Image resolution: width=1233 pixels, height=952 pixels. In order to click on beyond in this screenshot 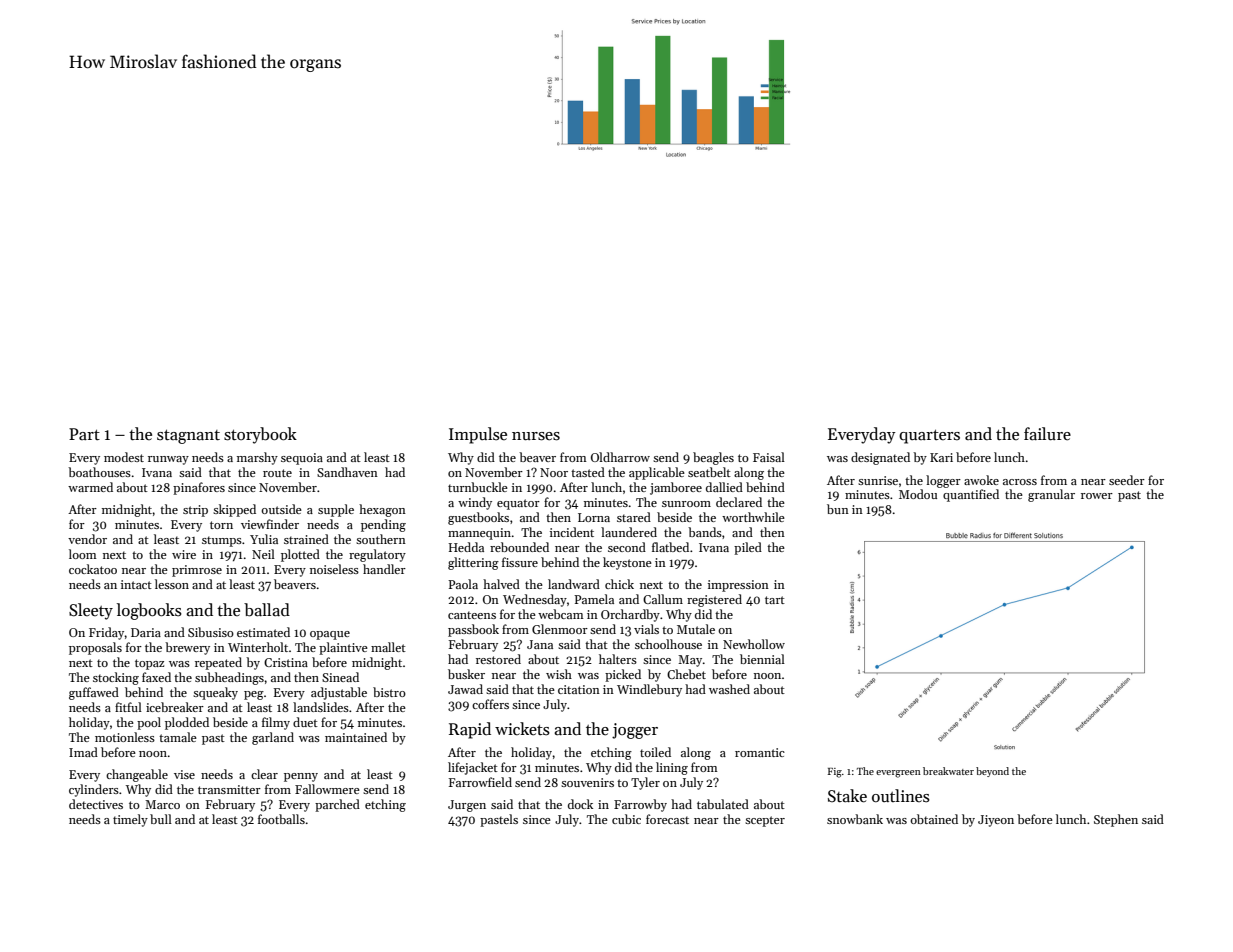, I will do `click(992, 772)`.
